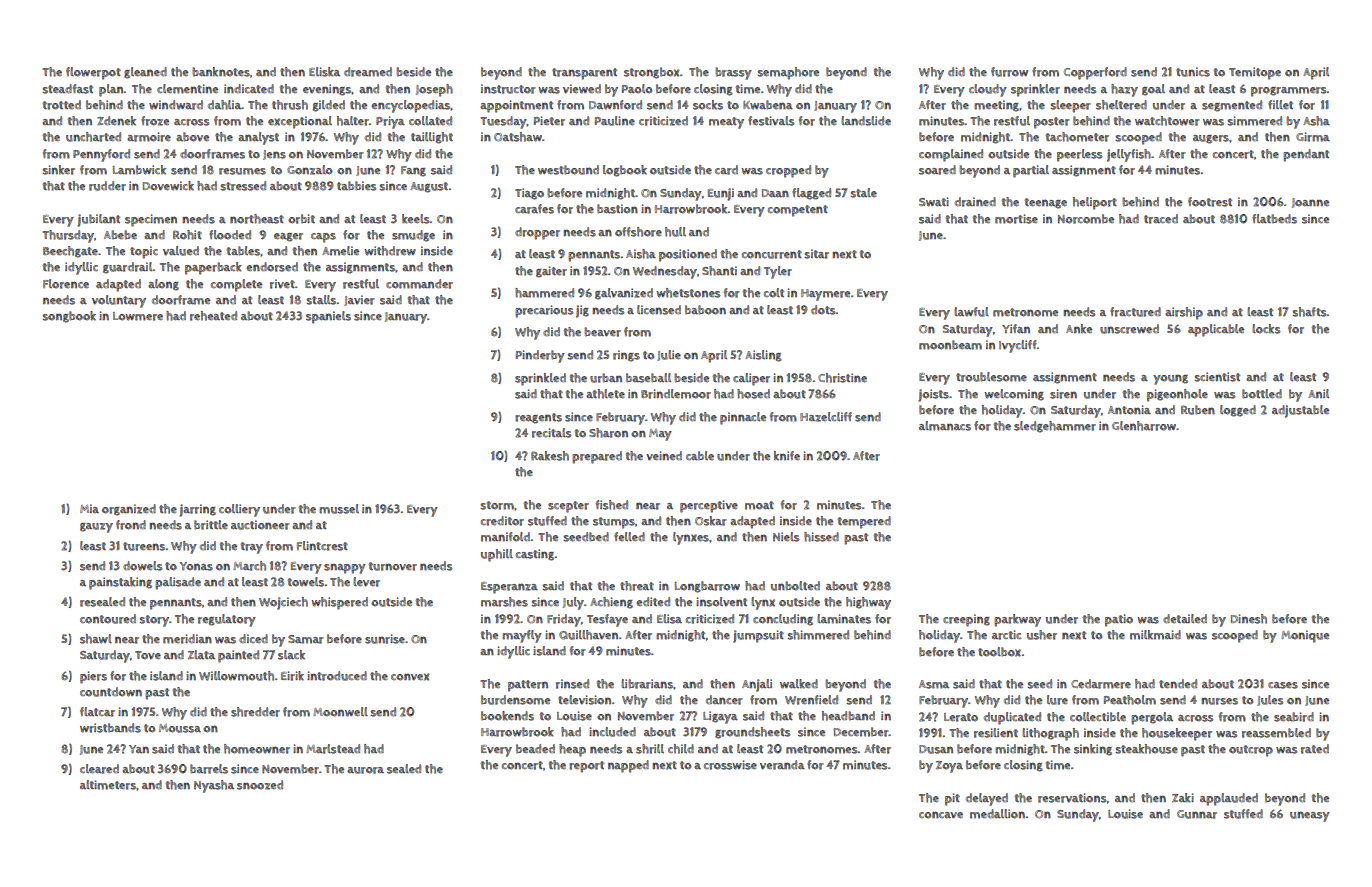 This page has width=1372, height=887. What do you see at coordinates (99, 769) in the page?
I see `cleared` at bounding box center [99, 769].
